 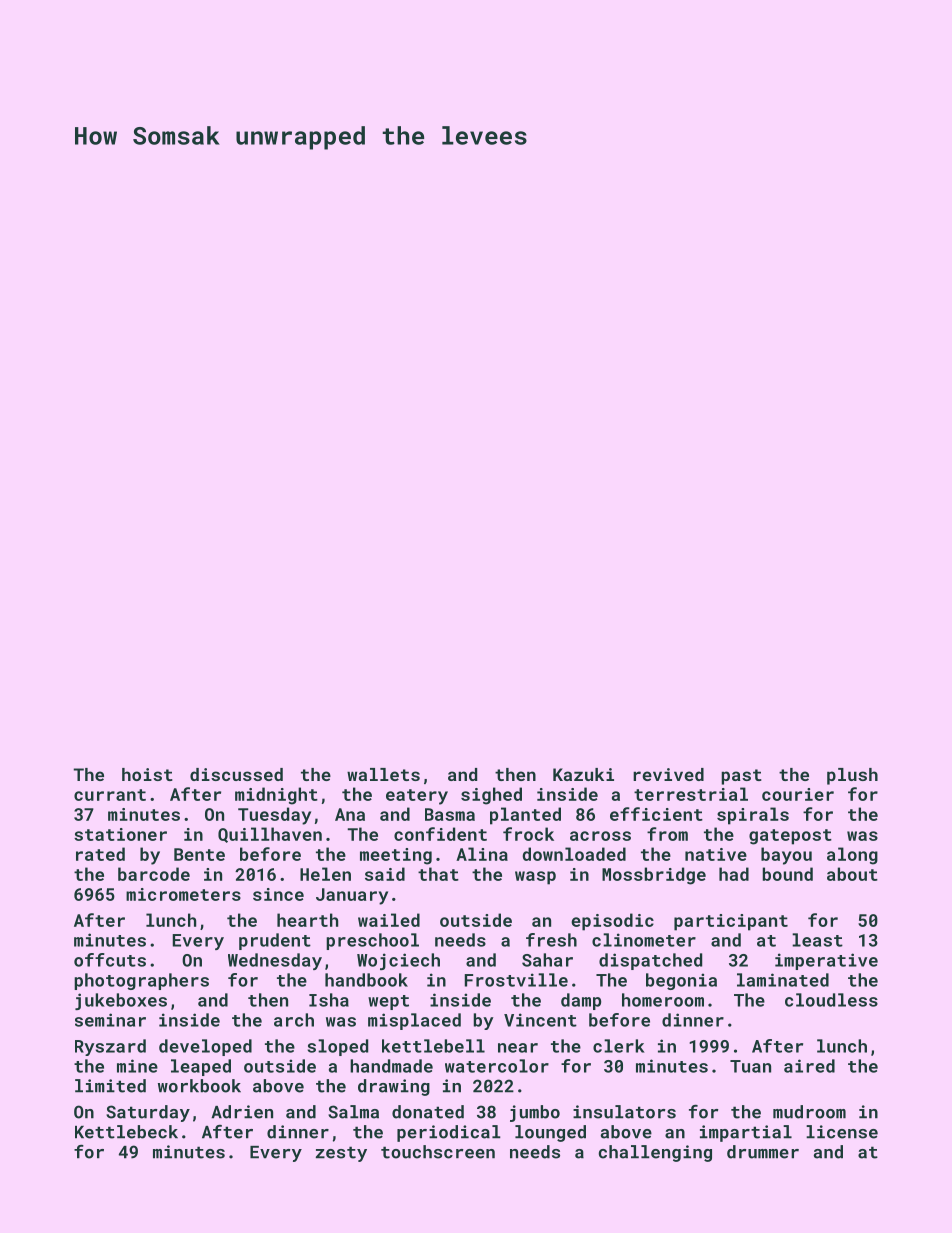 What do you see at coordinates (583, 774) in the screenshot?
I see `Kazuki` at bounding box center [583, 774].
